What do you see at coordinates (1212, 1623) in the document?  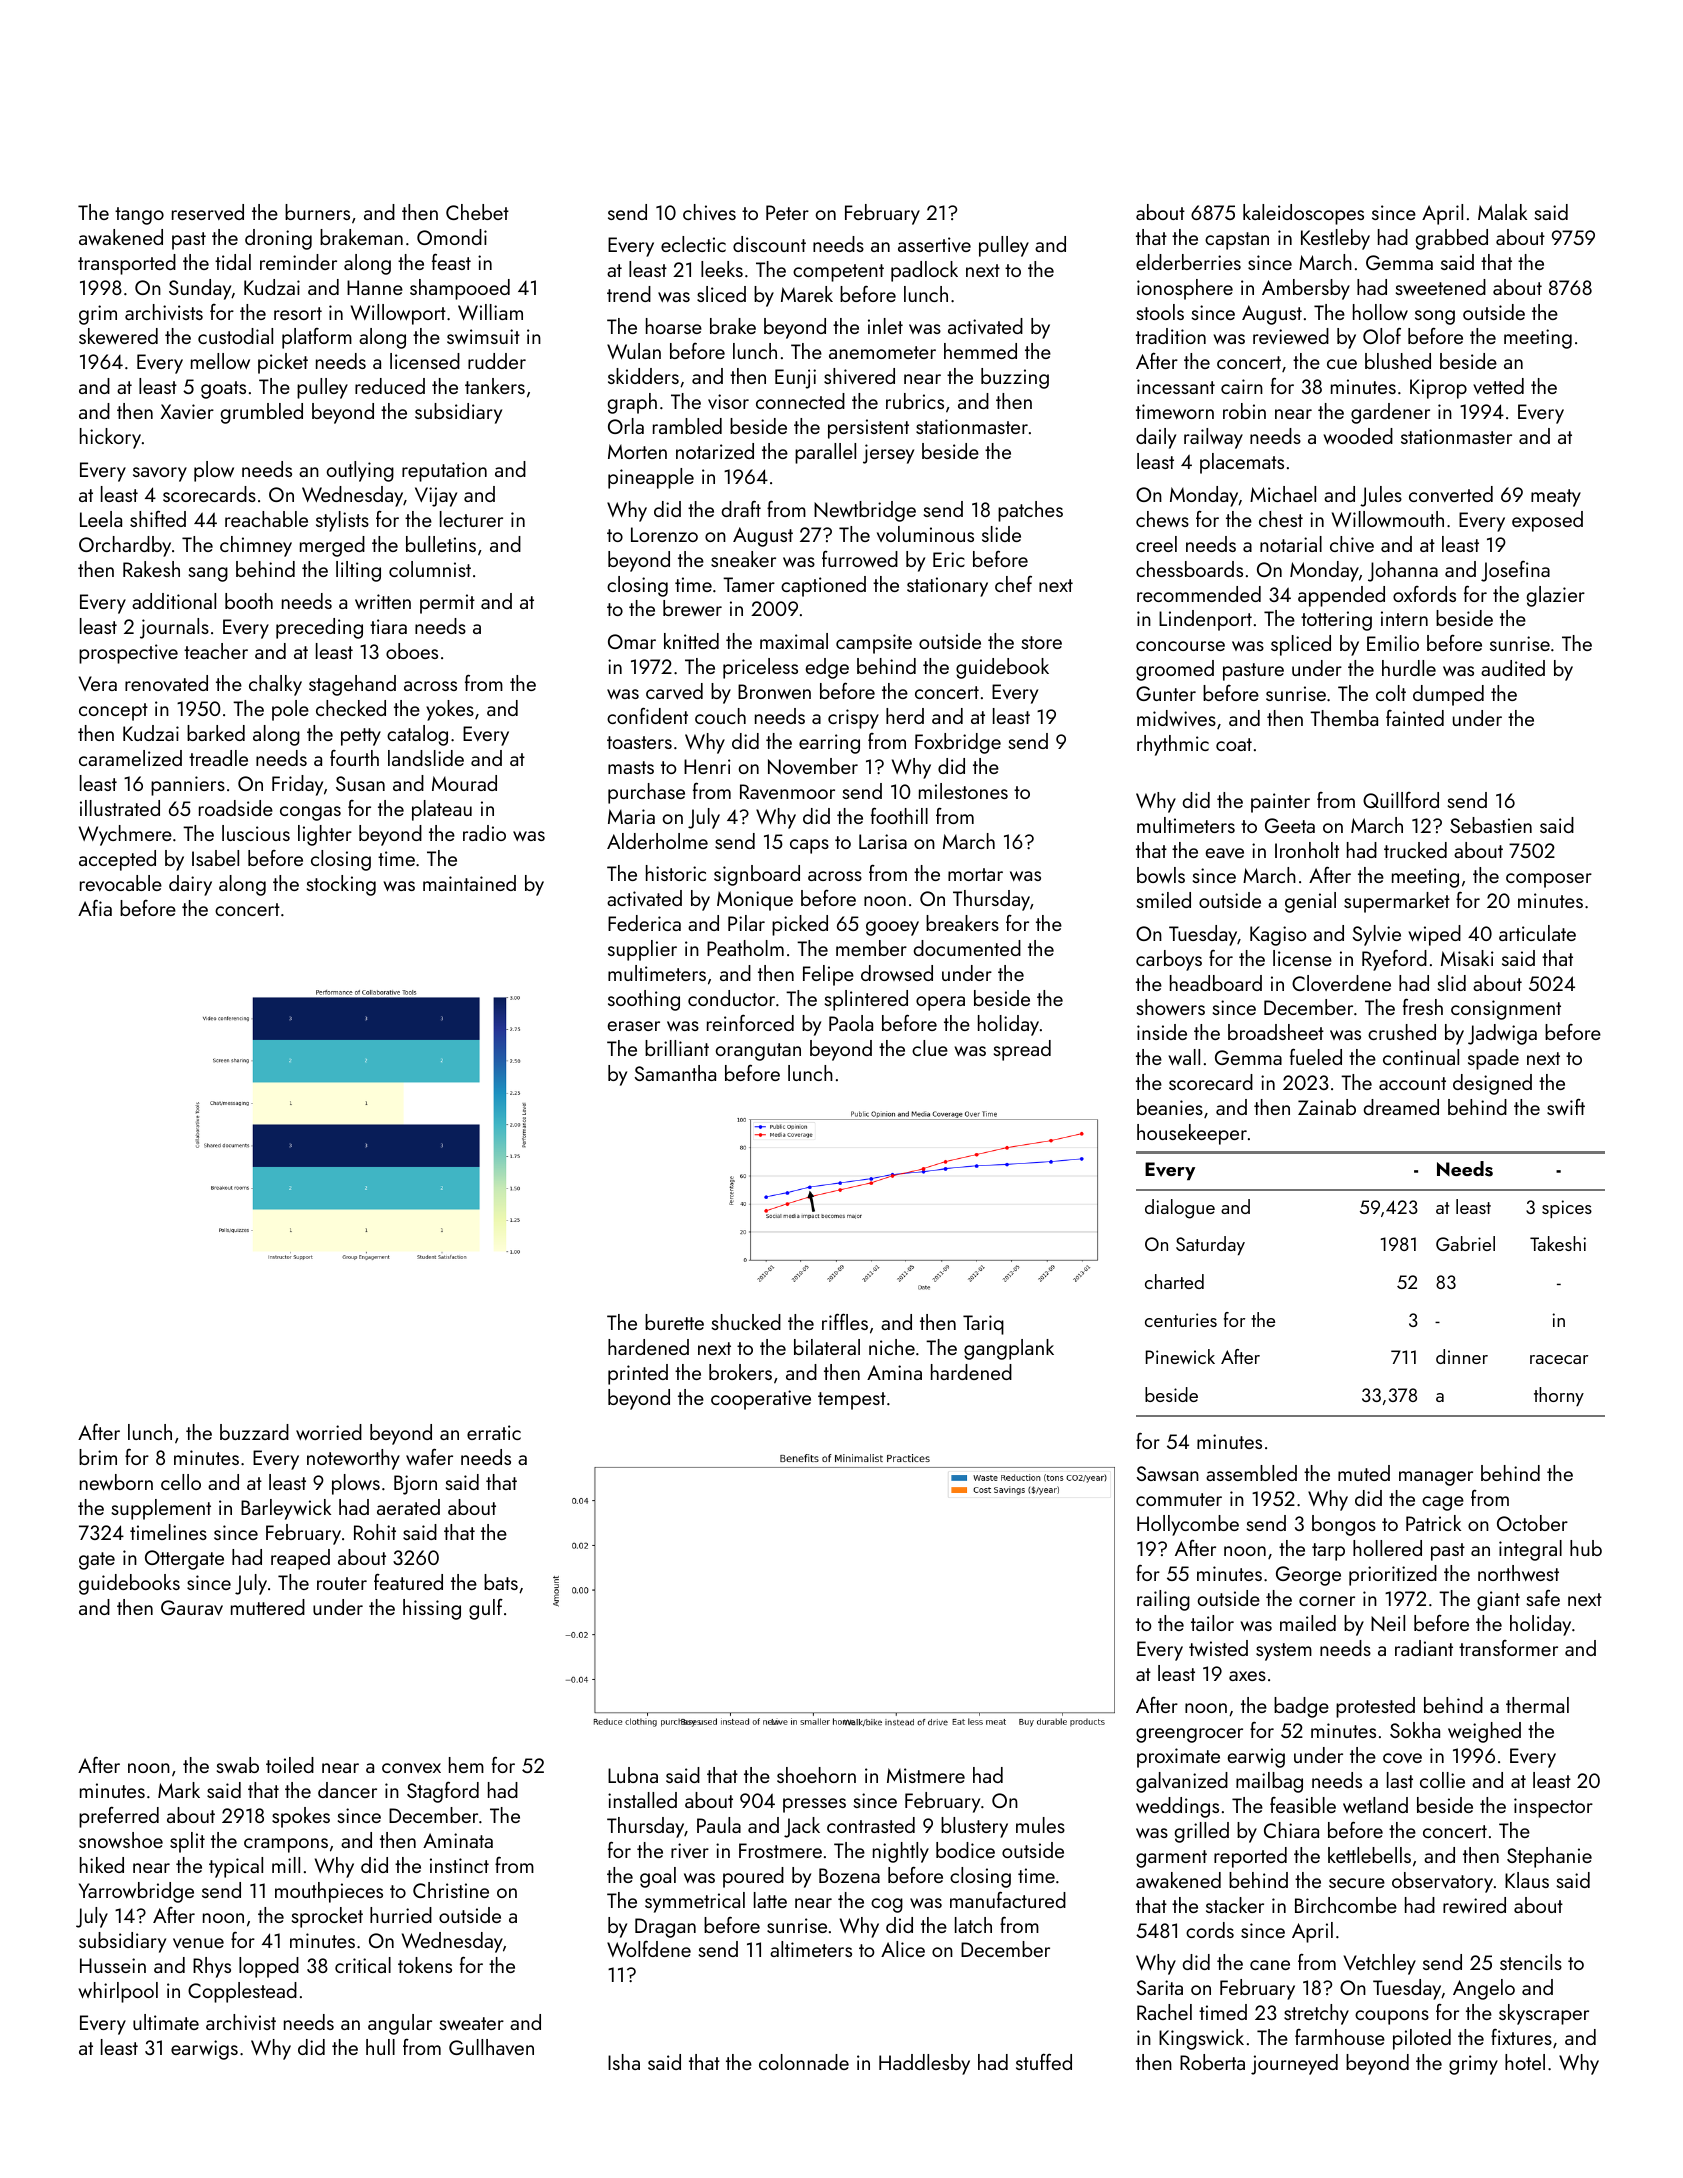 I see `tailor` at bounding box center [1212, 1623].
